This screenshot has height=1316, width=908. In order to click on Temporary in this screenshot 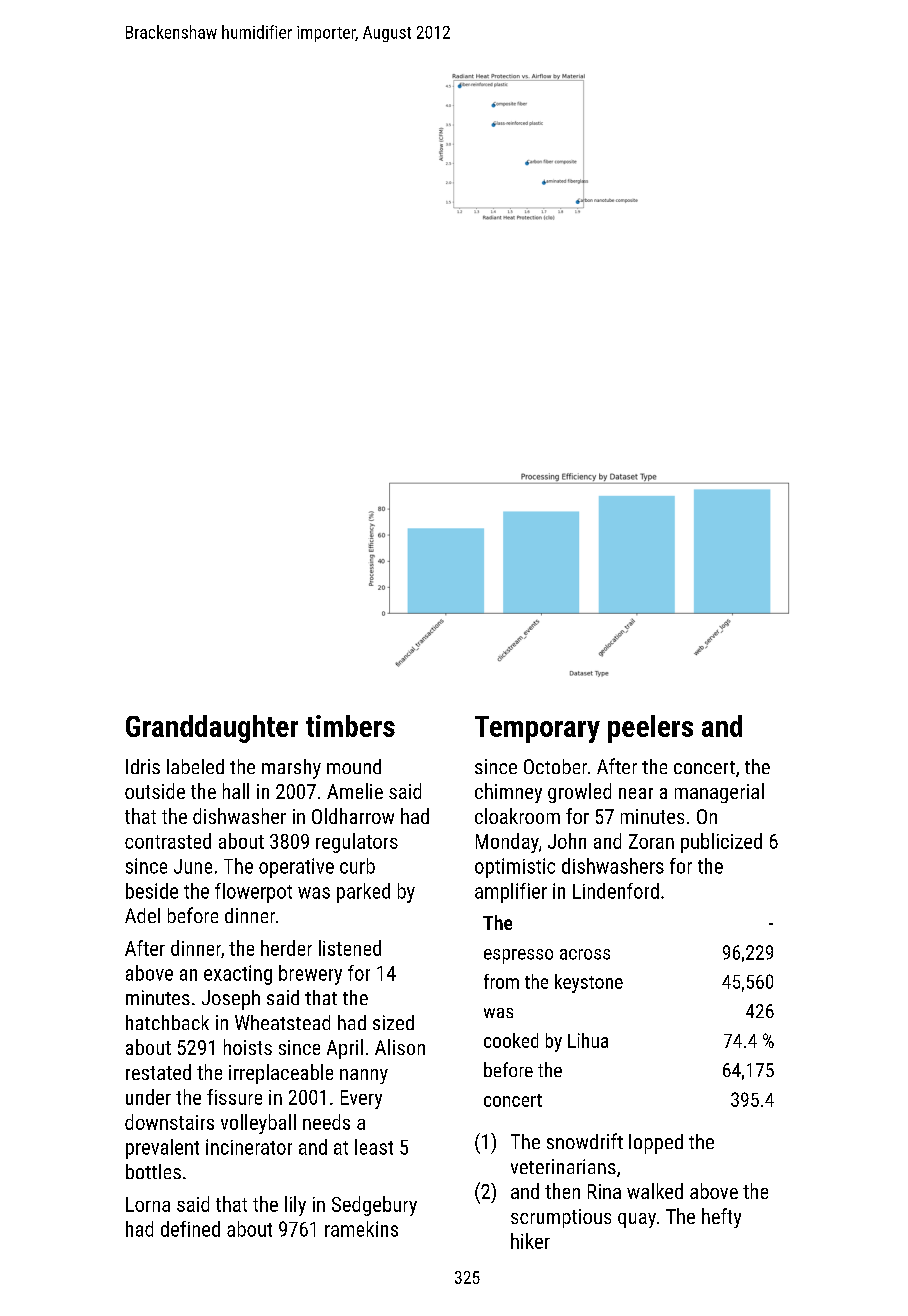, I will do `click(537, 729)`.
